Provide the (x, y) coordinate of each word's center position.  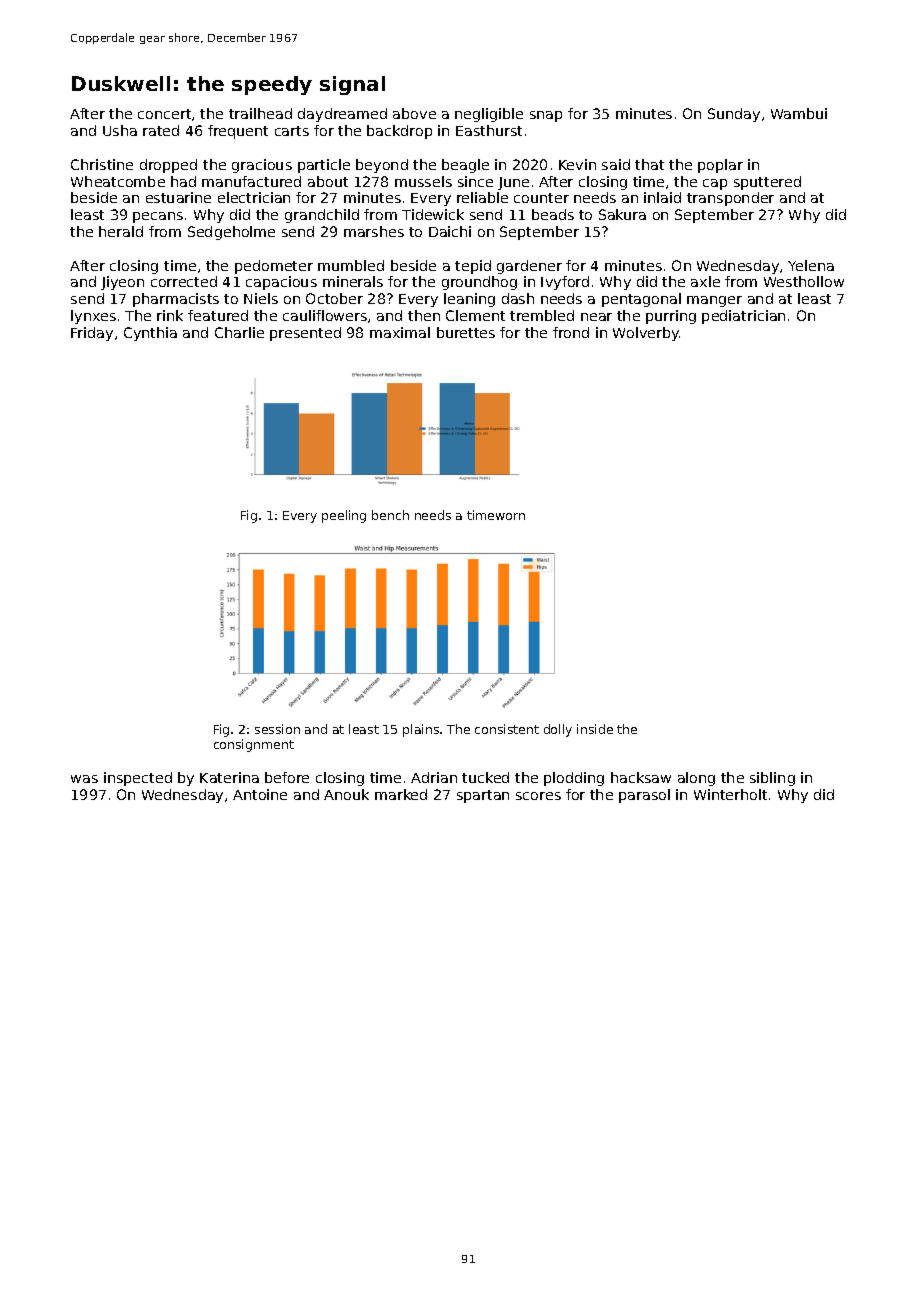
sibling (772, 779)
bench (390, 515)
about (328, 181)
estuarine (178, 197)
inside (595, 729)
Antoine (260, 794)
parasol (644, 796)
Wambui (799, 113)
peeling (344, 516)
